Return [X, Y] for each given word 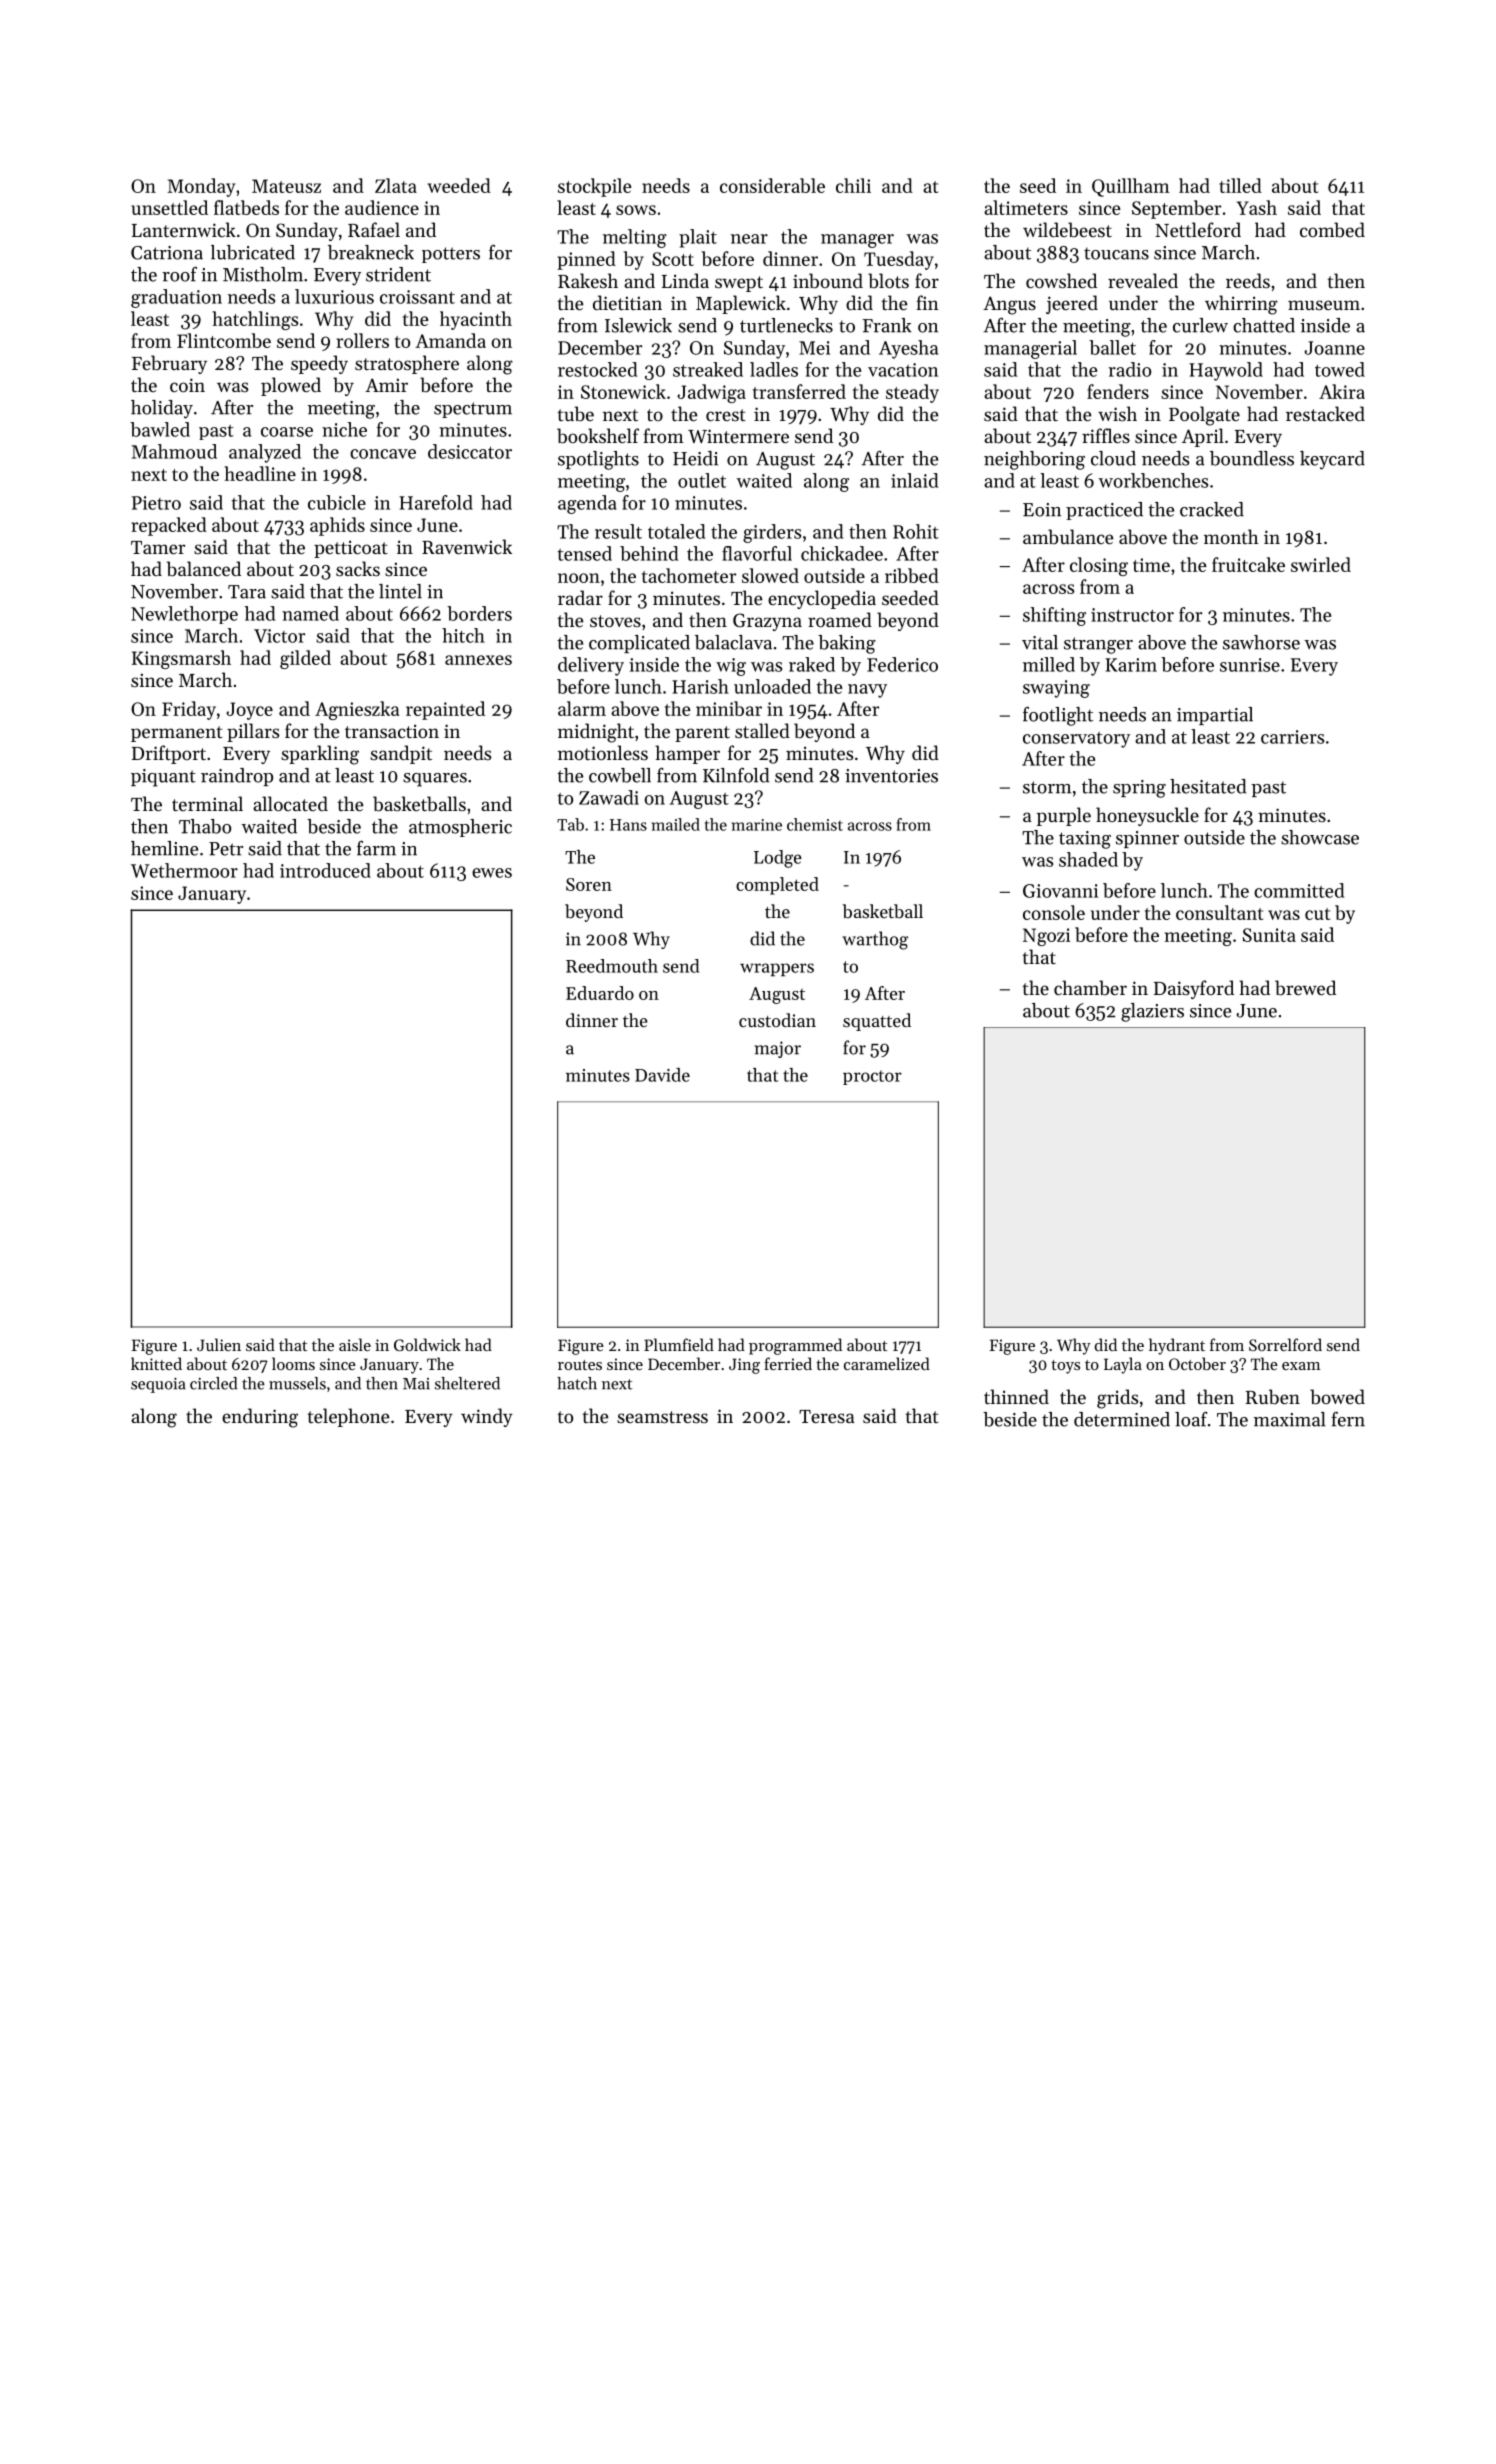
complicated [639, 644]
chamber [1090, 987]
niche [344, 429]
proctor [872, 1077]
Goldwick [427, 1344]
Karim [1131, 665]
